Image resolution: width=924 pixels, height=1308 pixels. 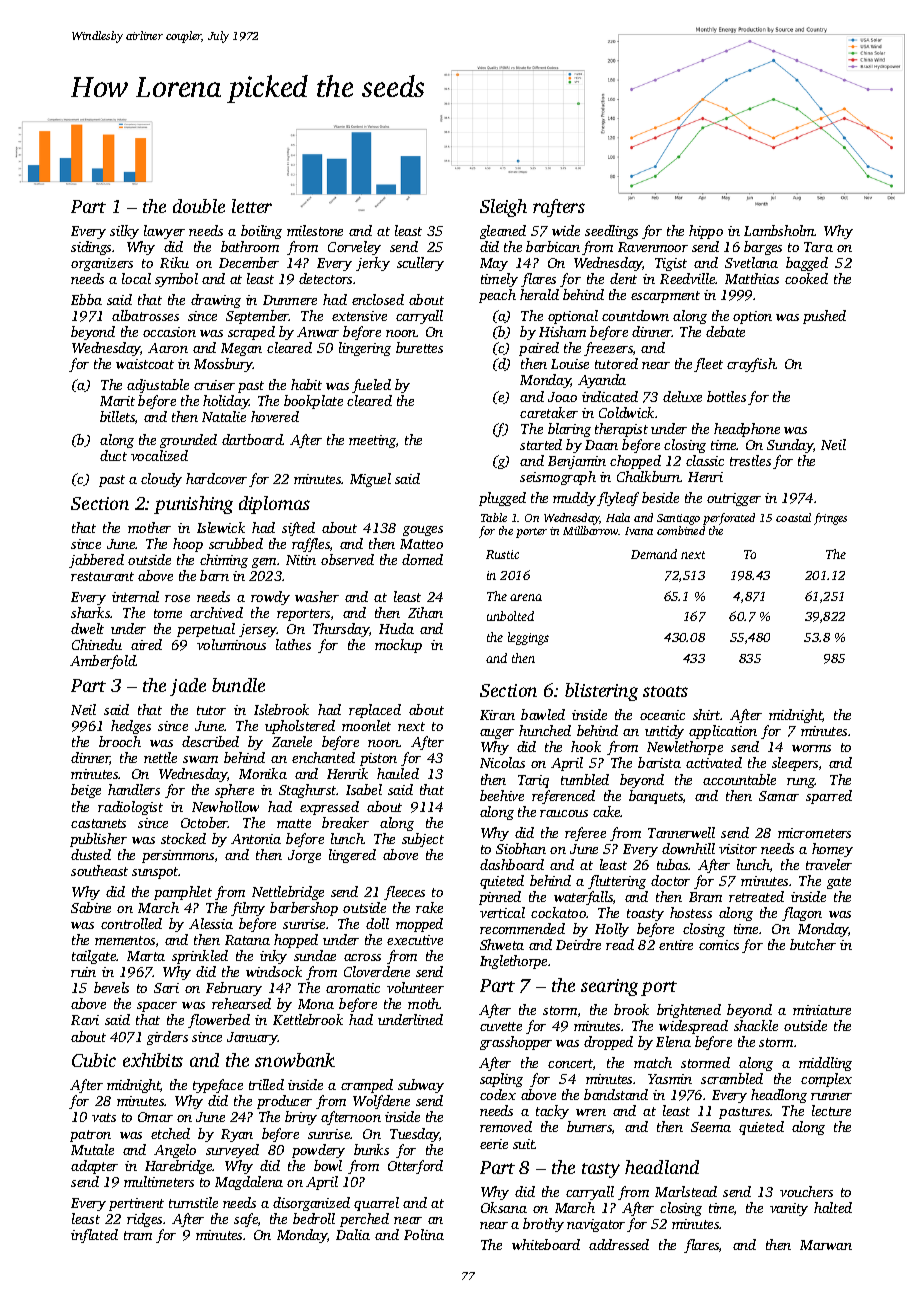 What do you see at coordinates (167, 1038) in the screenshot?
I see `girders` at bounding box center [167, 1038].
